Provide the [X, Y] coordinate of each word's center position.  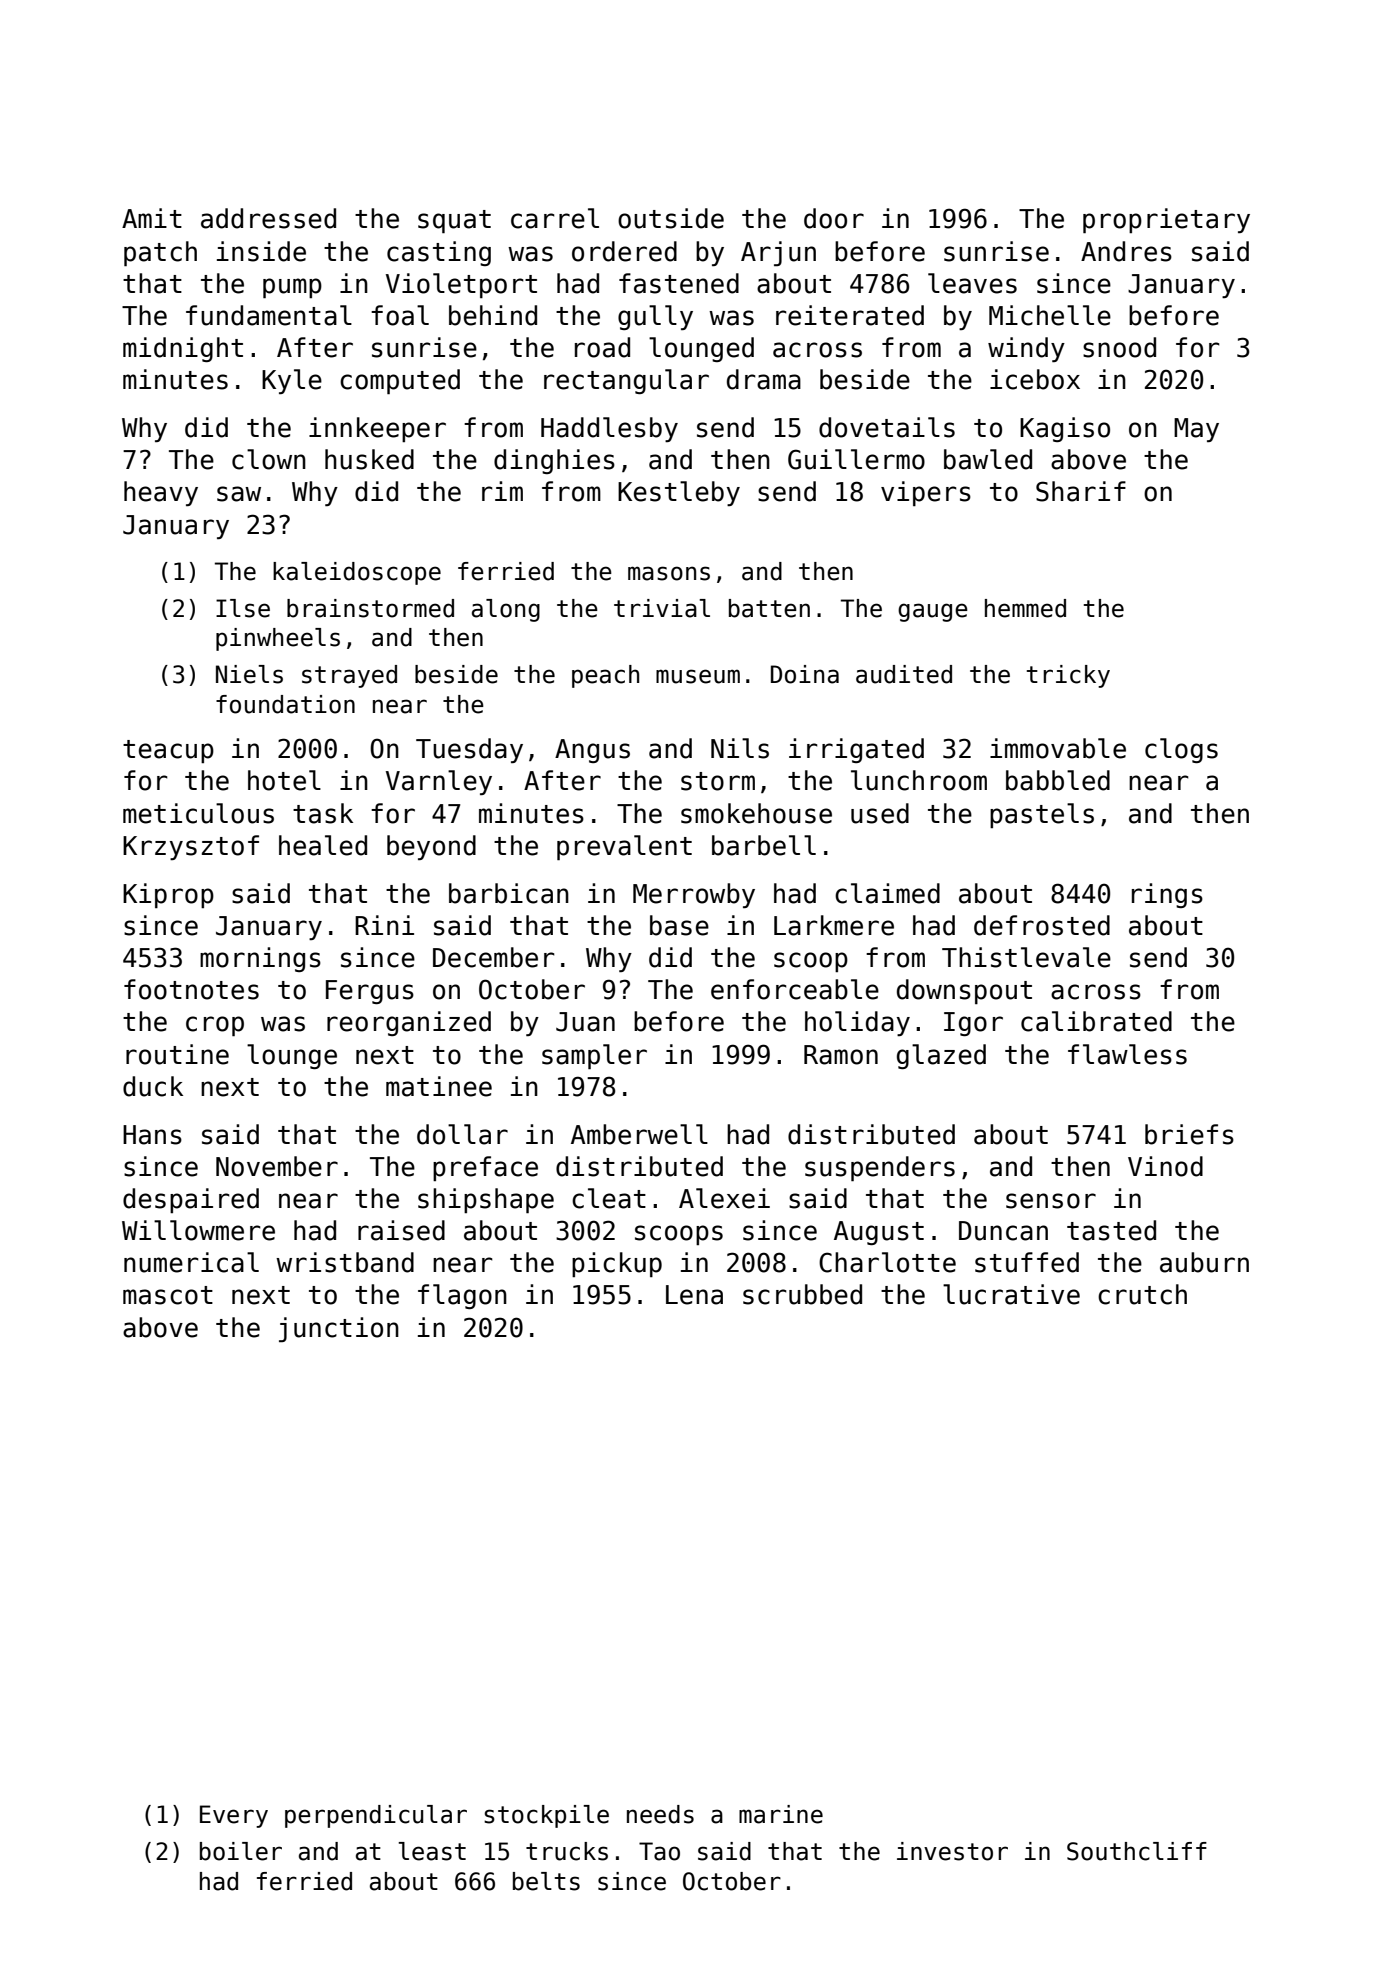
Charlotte [887, 1262]
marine [781, 1814]
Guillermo [856, 459]
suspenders [880, 1168]
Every [234, 1816]
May [1196, 430]
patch [160, 253]
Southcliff [1137, 1851]
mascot [168, 1295]
